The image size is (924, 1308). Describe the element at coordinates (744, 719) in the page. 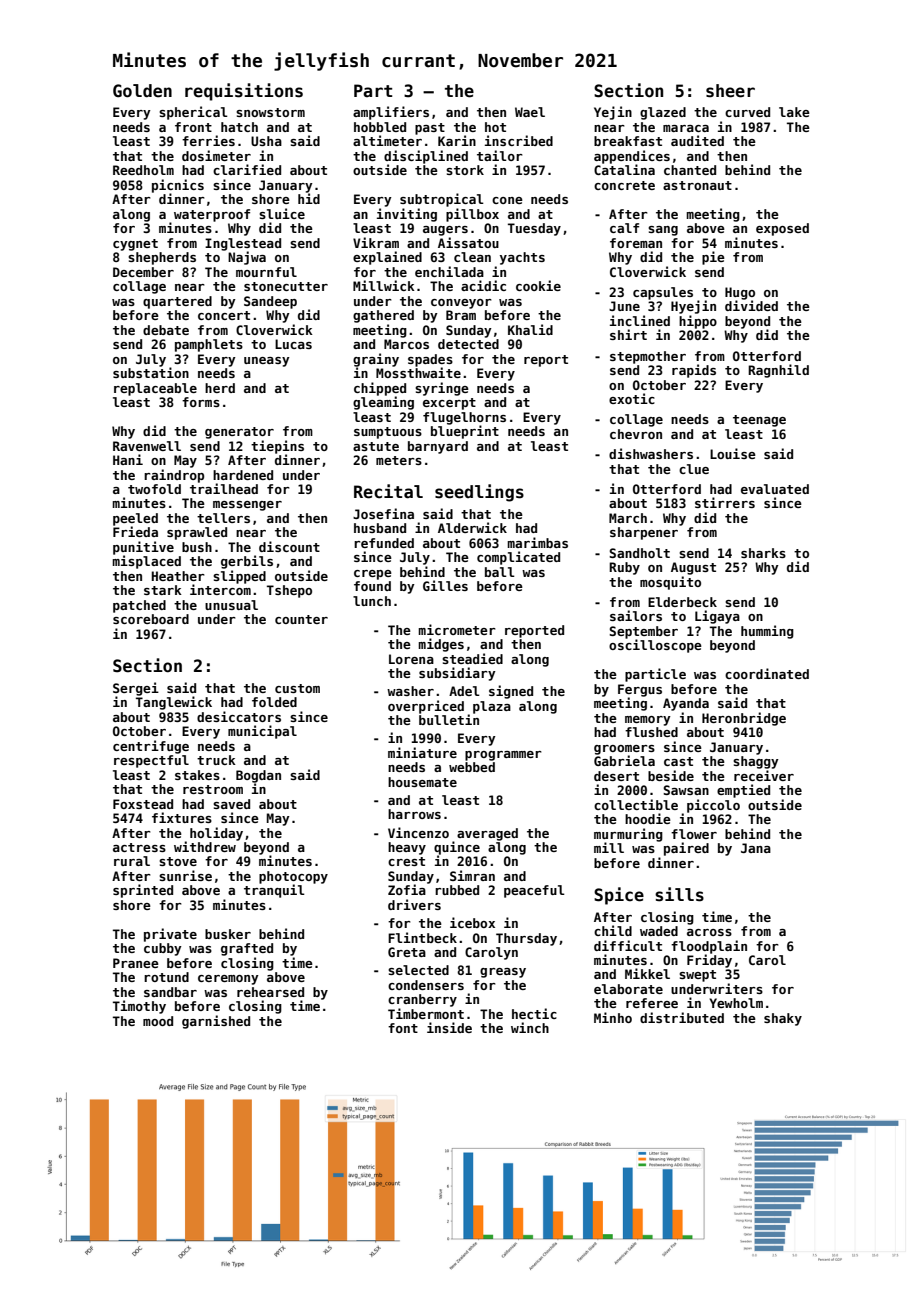

I see `Heronbridge` at that location.
